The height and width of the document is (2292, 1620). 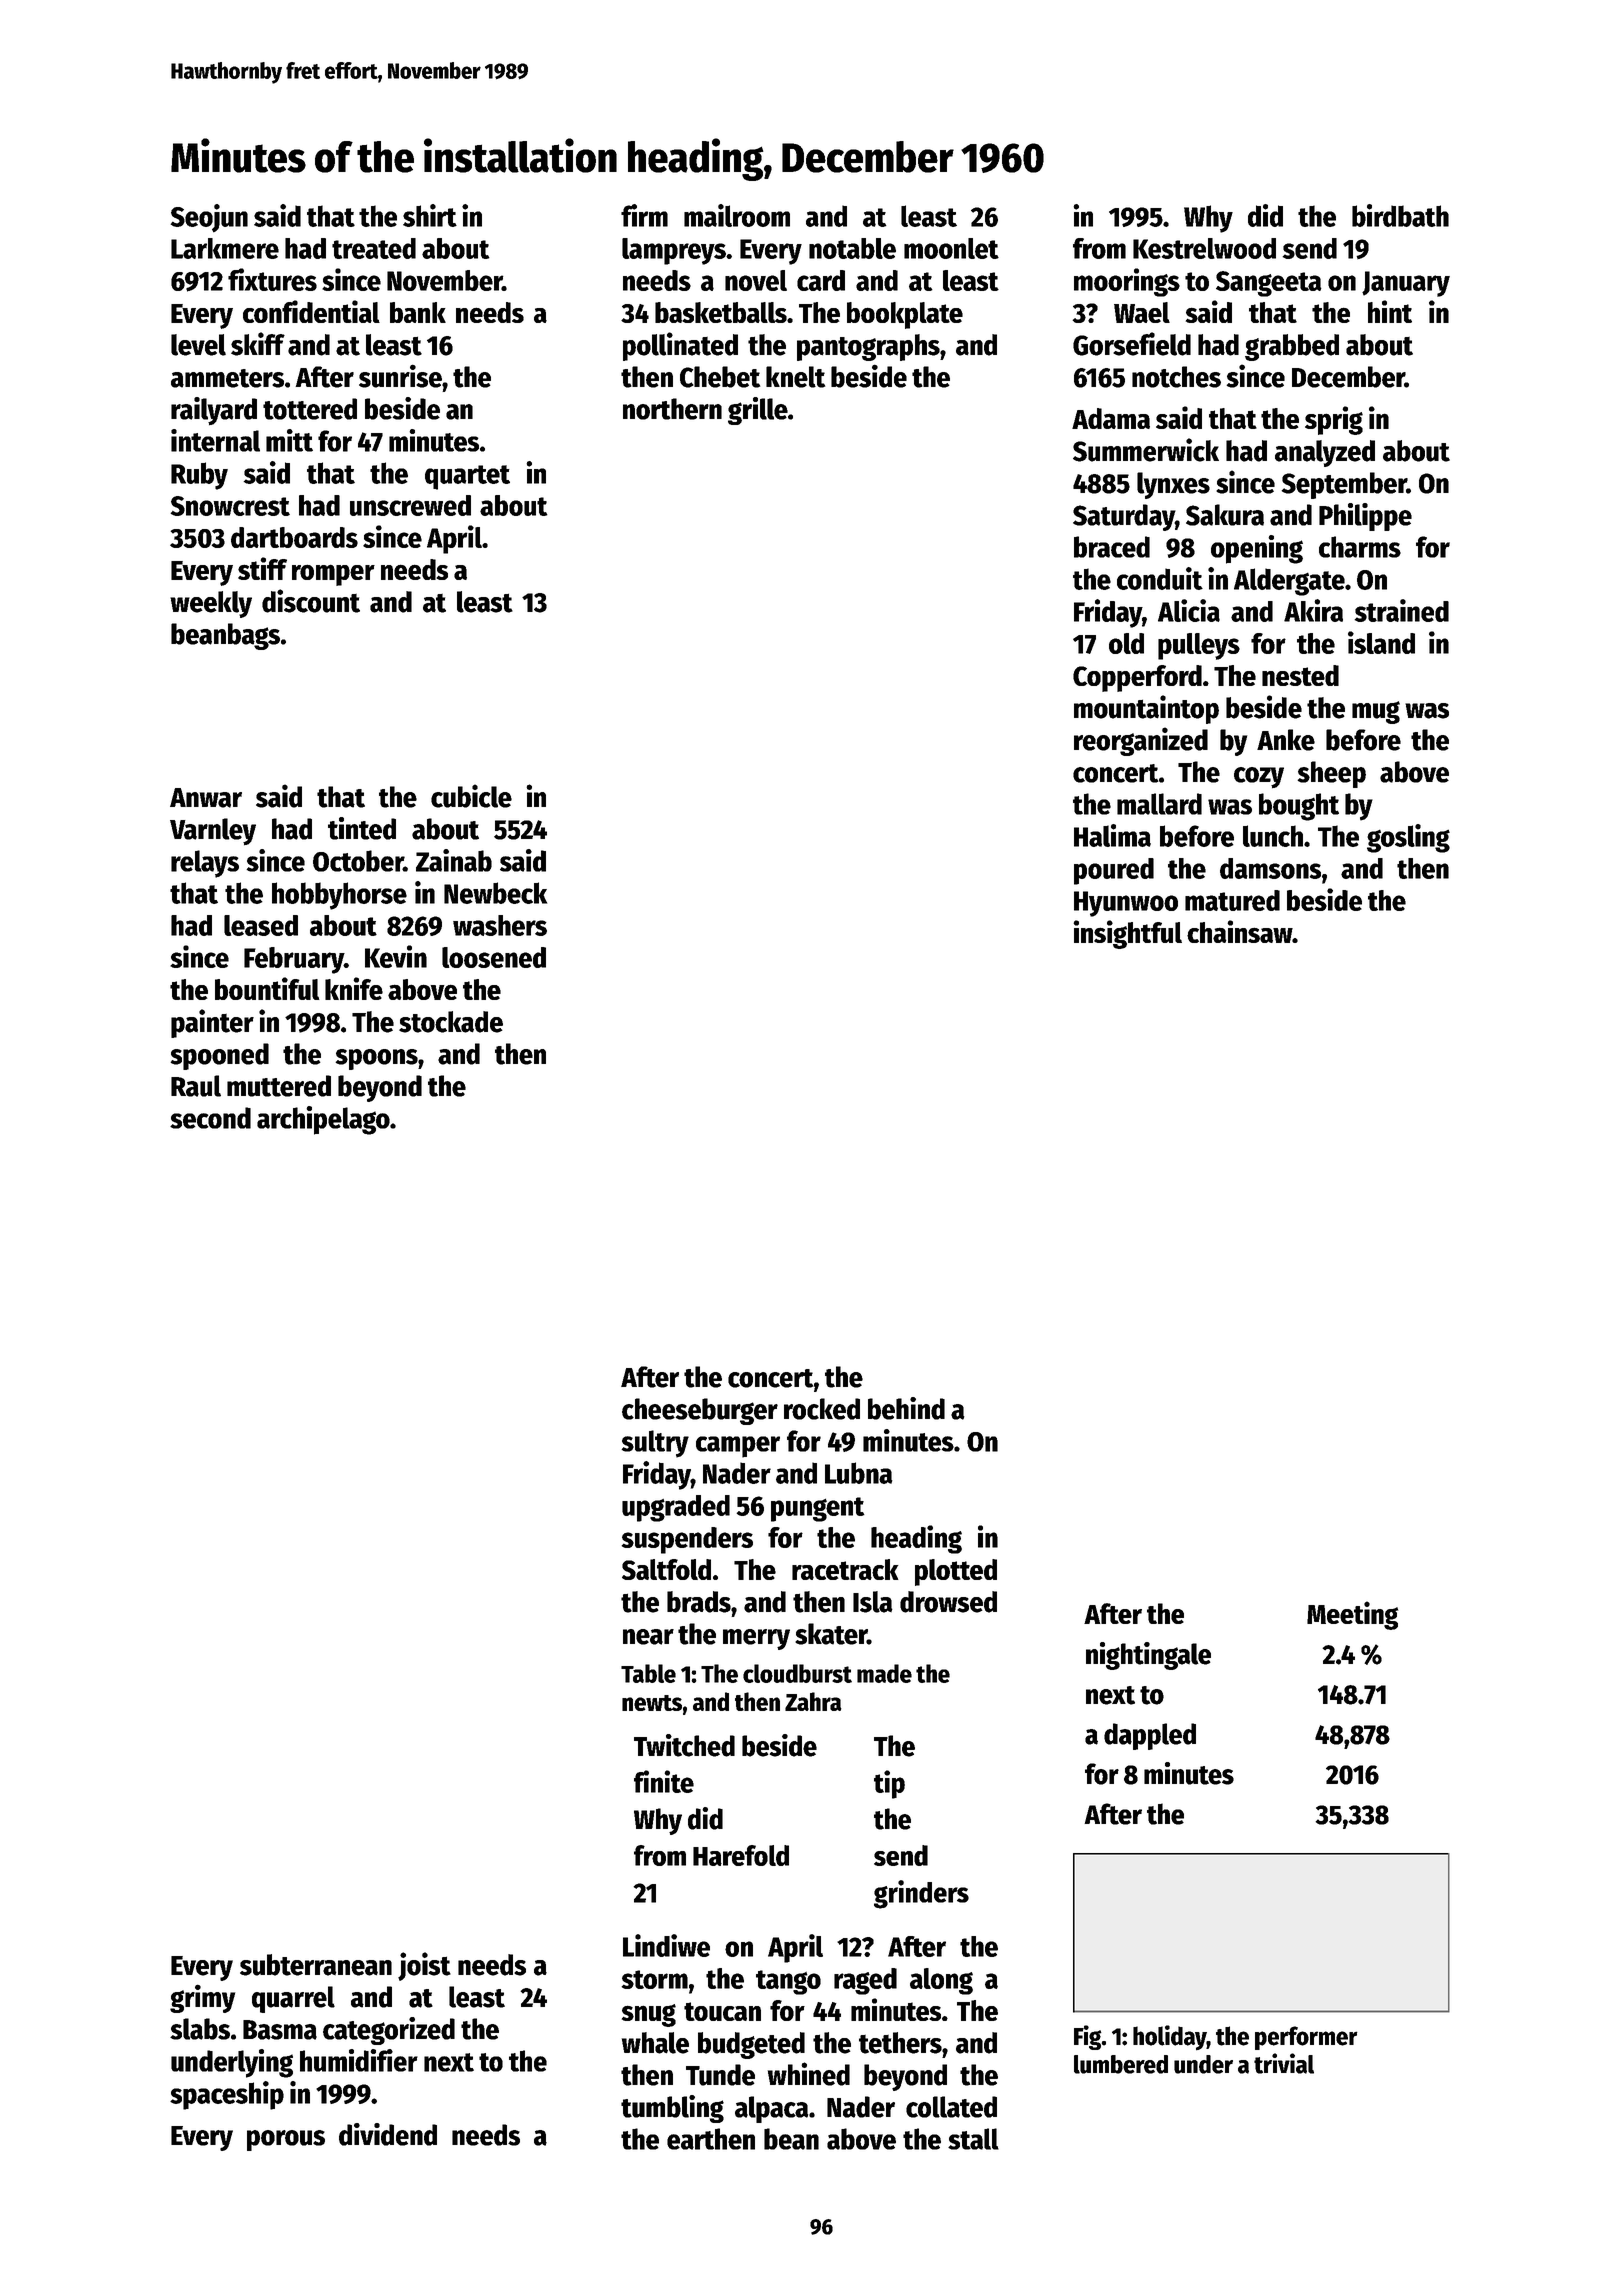 What do you see at coordinates (227, 2095) in the document?
I see `spaceship` at bounding box center [227, 2095].
